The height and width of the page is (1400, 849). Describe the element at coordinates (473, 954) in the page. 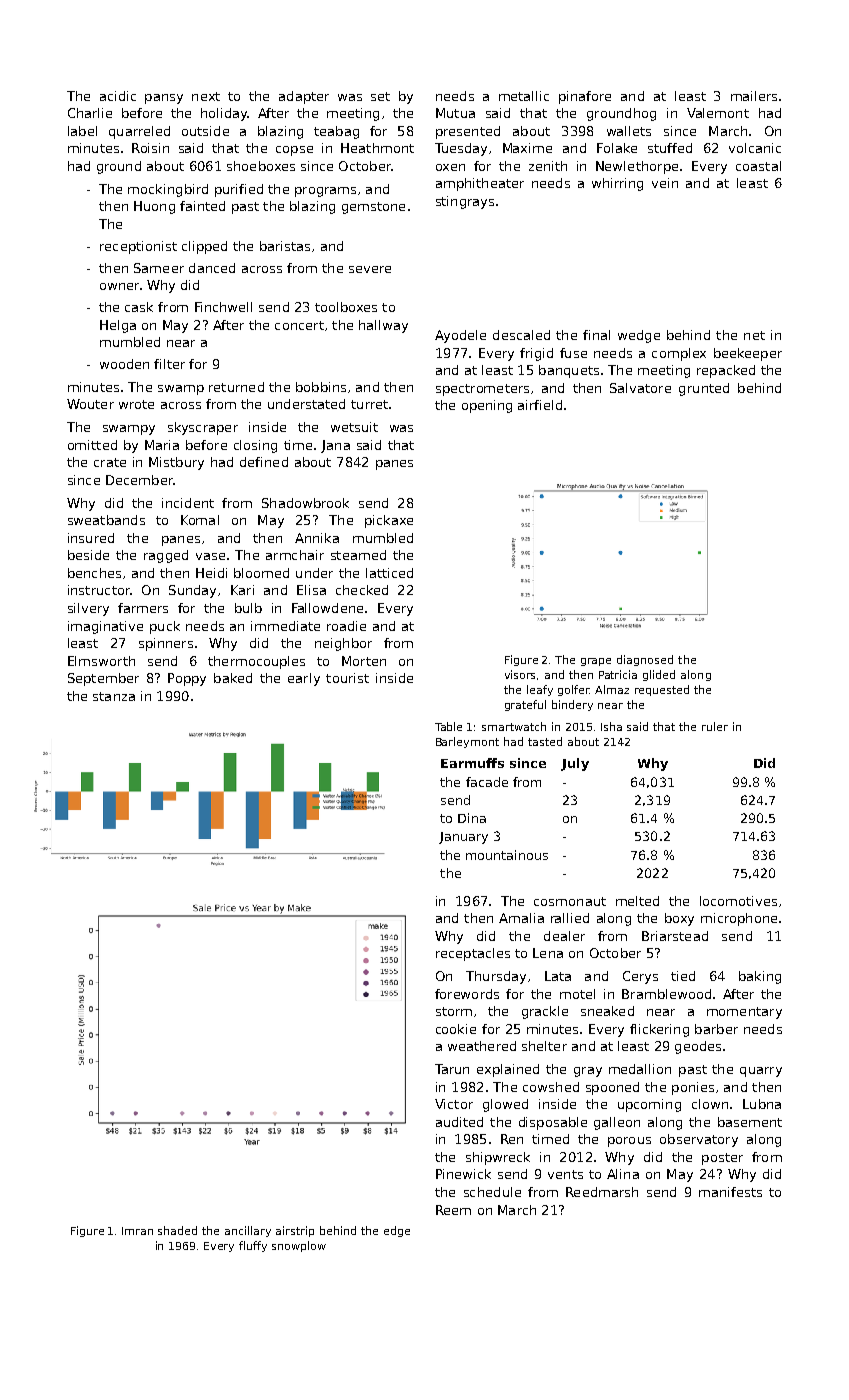

I see `receptacles` at that location.
